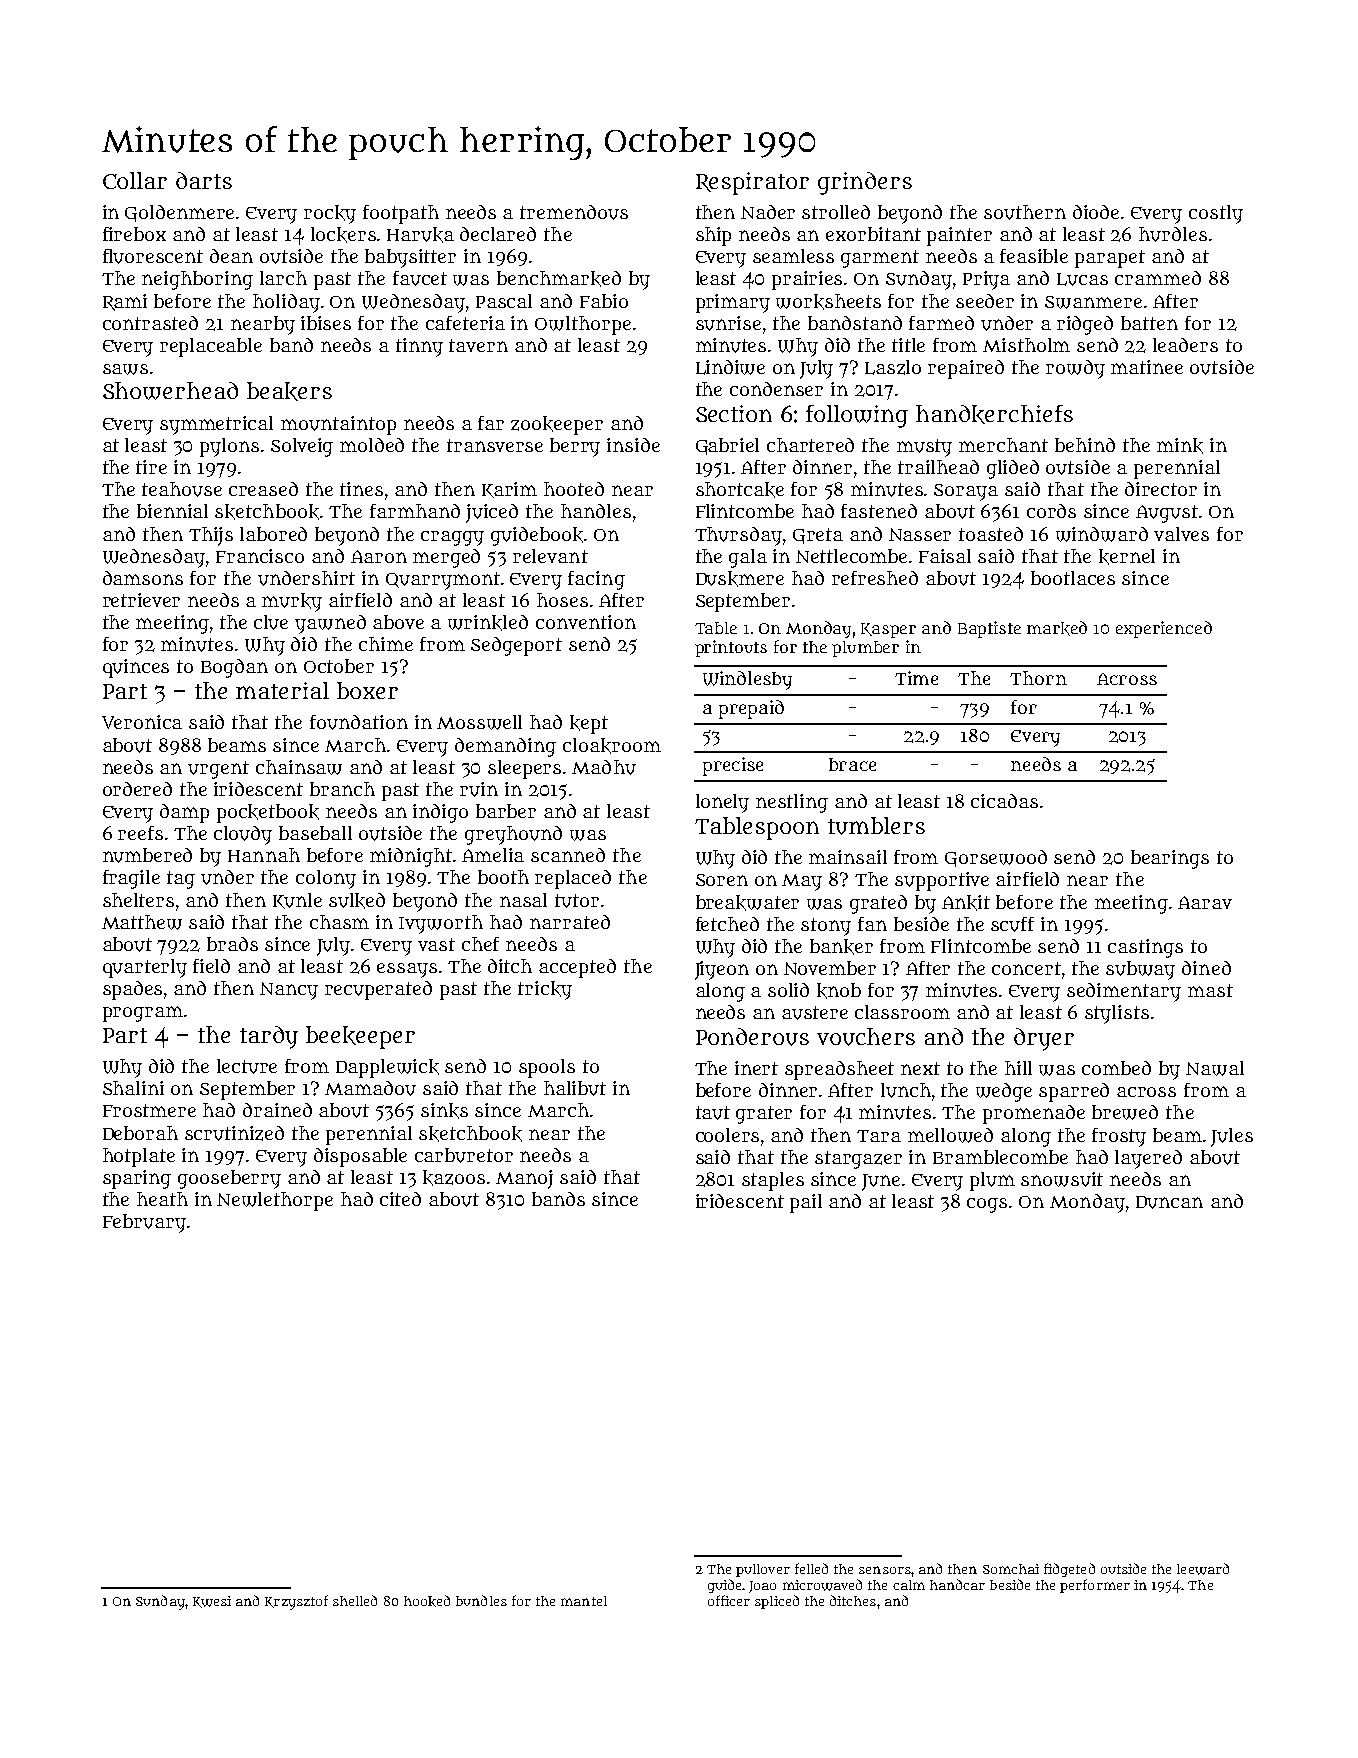  I want to click on grinders, so click(865, 183).
